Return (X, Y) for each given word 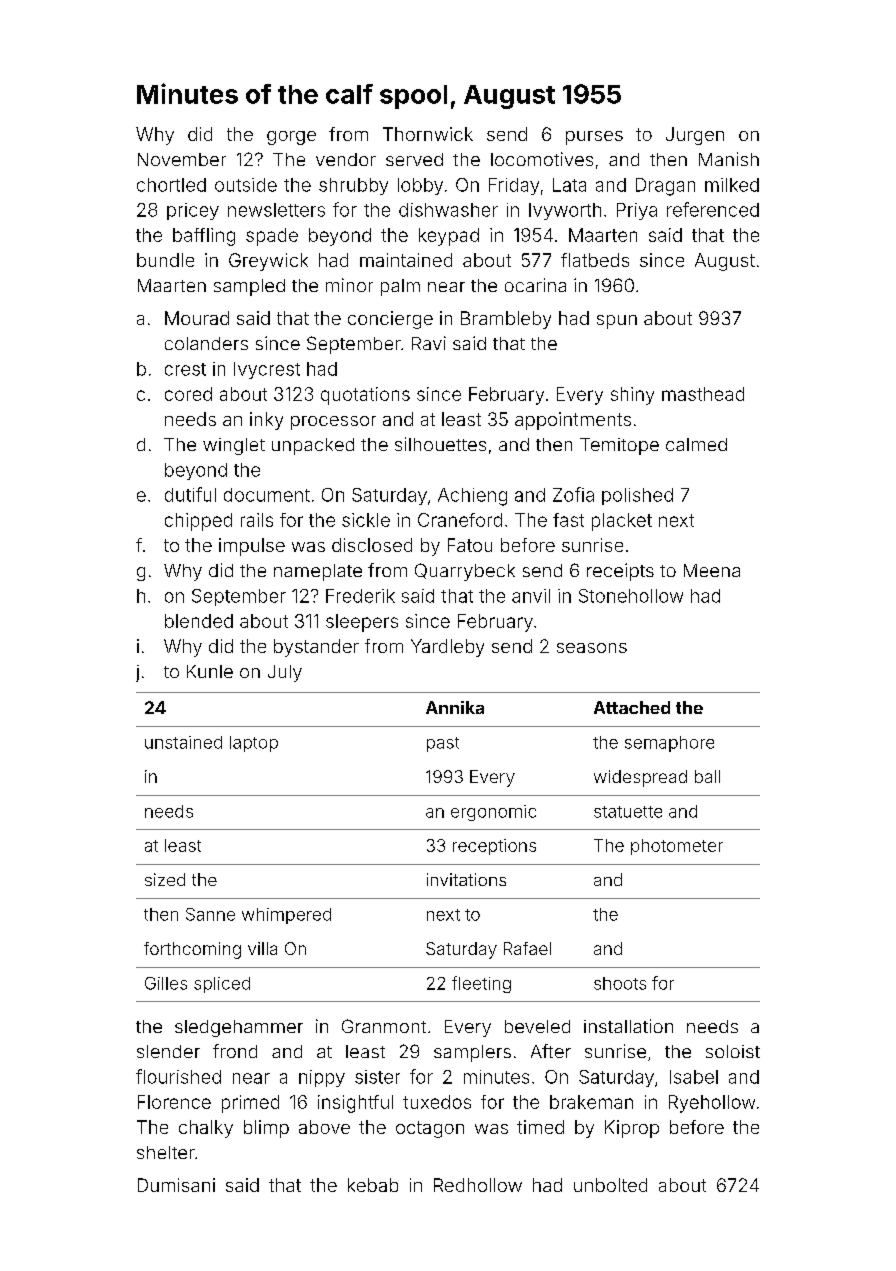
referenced (713, 209)
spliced (222, 985)
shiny (632, 396)
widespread (640, 778)
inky (266, 421)
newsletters (276, 210)
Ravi (429, 343)
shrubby (353, 186)
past (443, 744)
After (551, 1051)
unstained (183, 742)
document (267, 495)
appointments (573, 421)
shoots (620, 983)
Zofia (573, 494)
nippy (322, 1078)
